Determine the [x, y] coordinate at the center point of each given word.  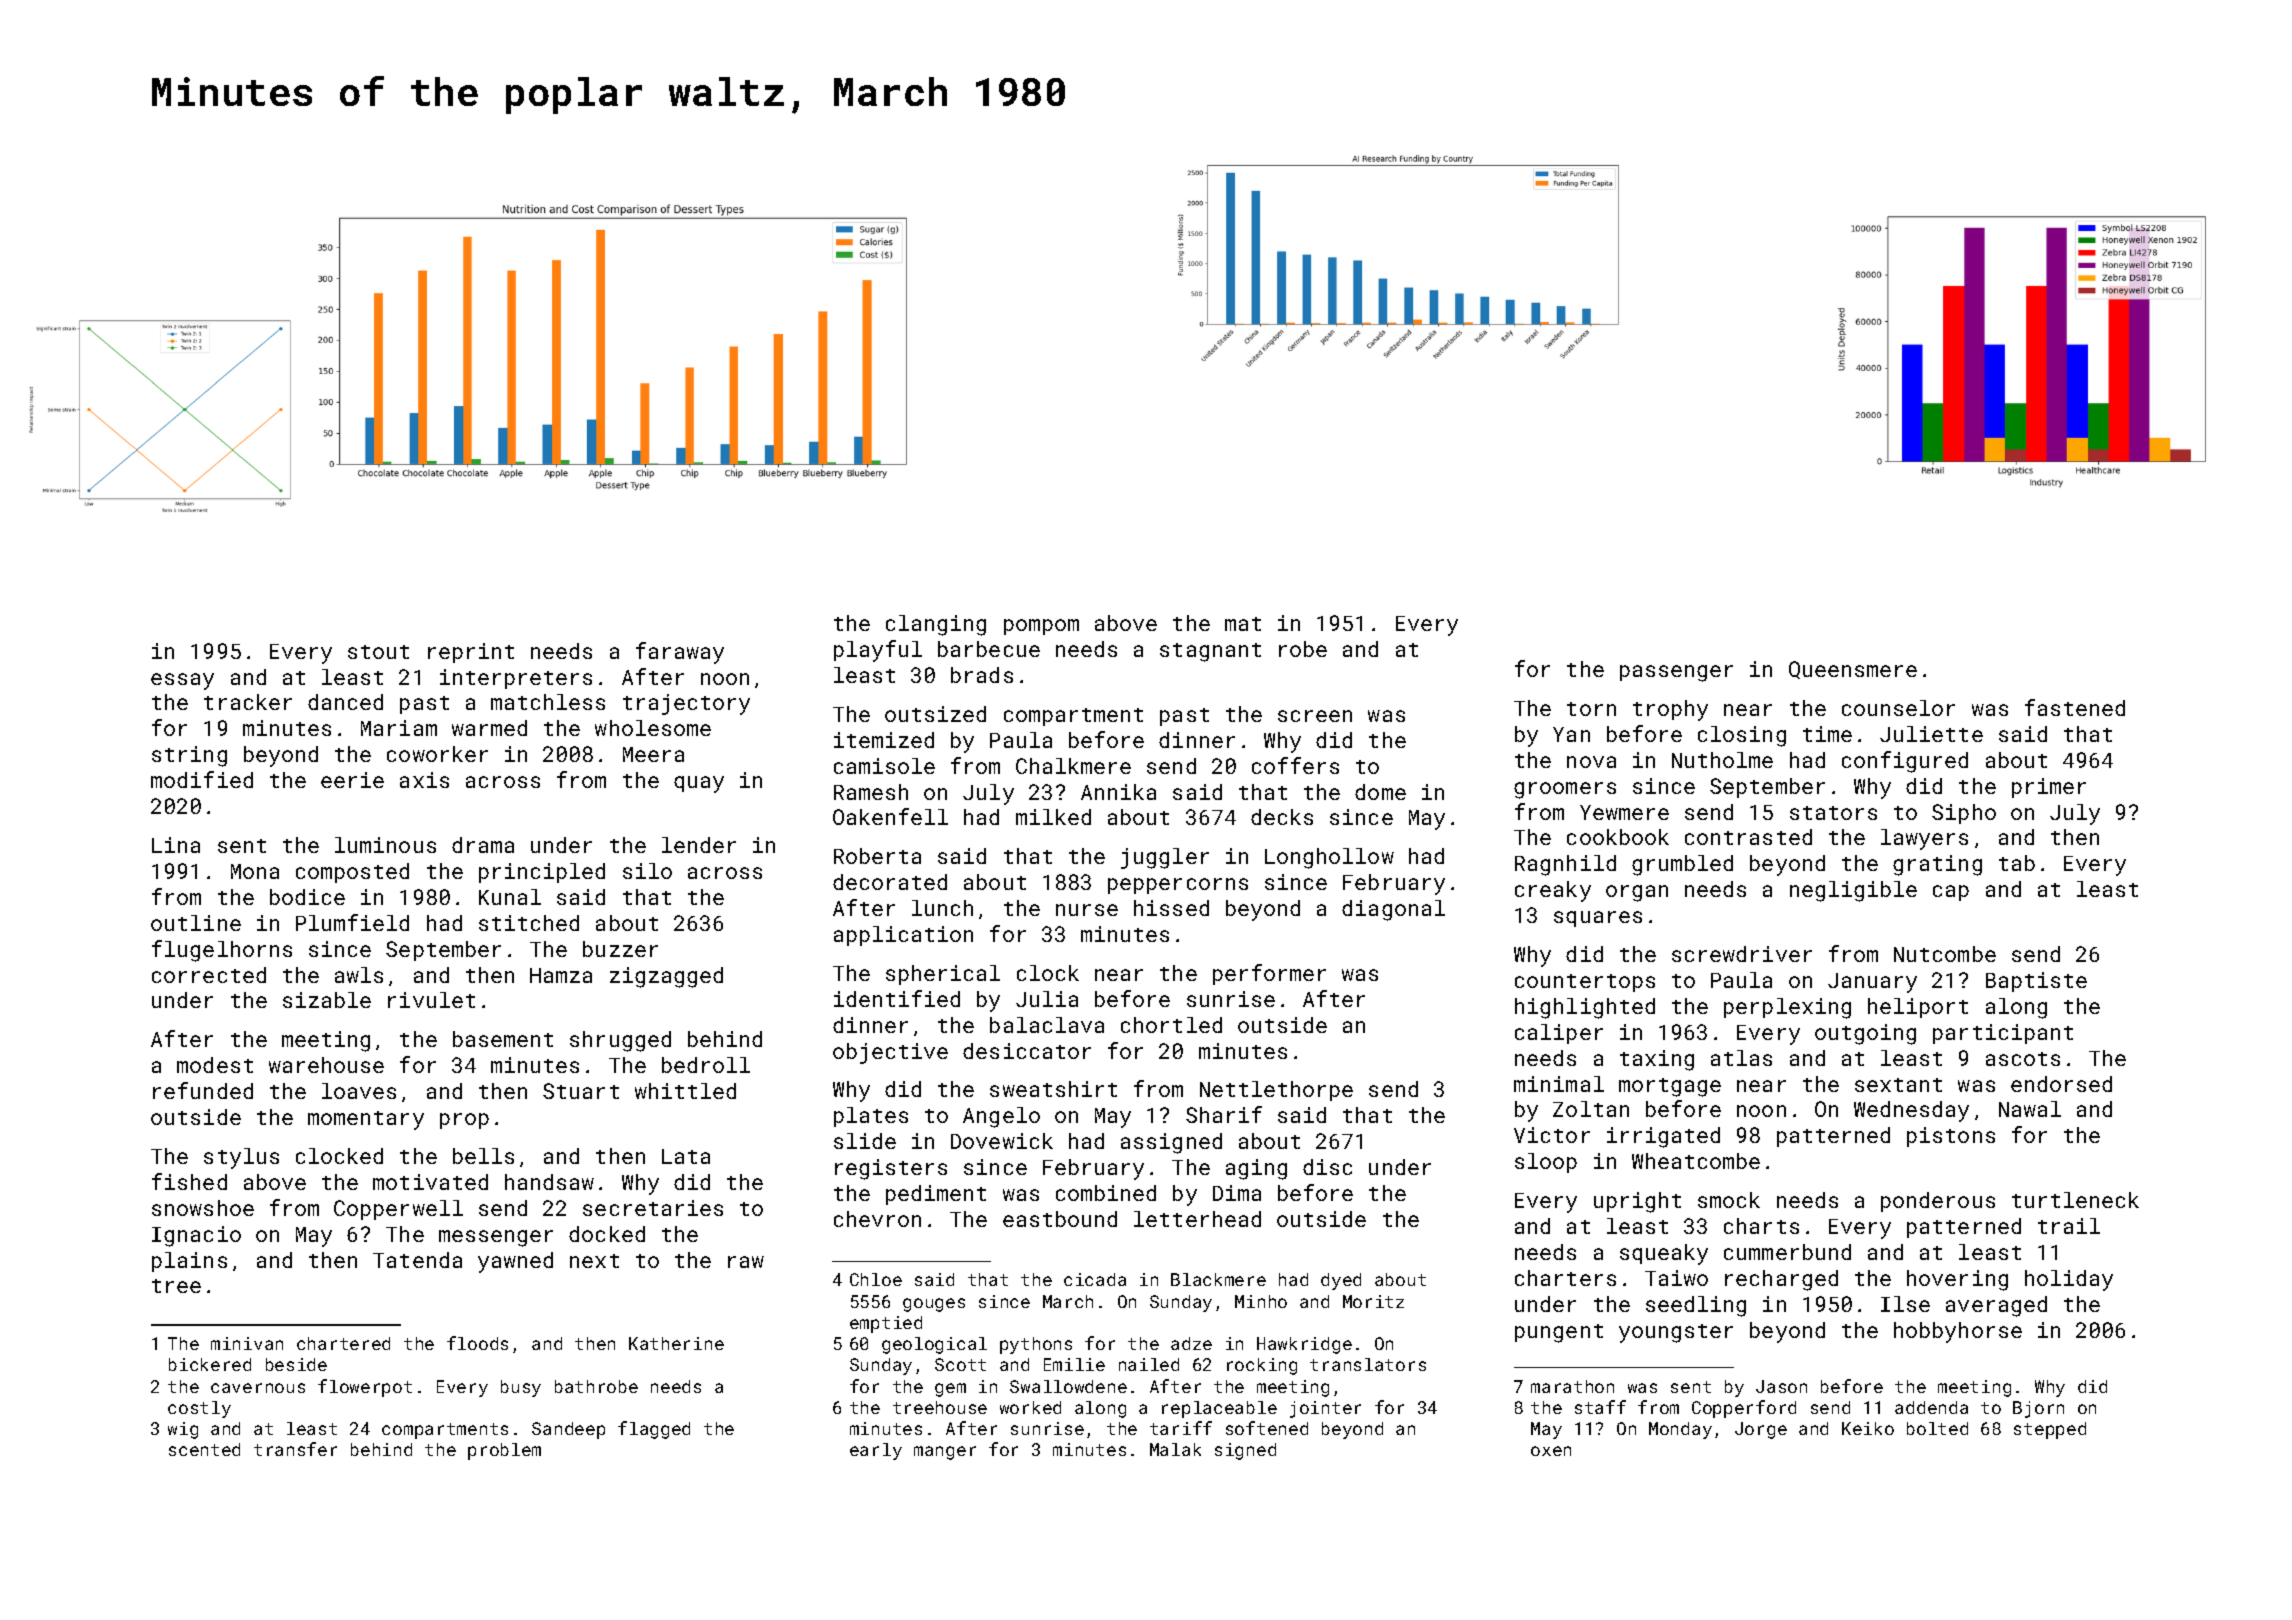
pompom [1041, 627]
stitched [529, 923]
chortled [1171, 1025]
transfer [295, 1449]
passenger [1676, 673]
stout [378, 652]
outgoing [1865, 1034]
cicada [1095, 1279]
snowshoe [203, 1208]
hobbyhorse [1958, 1332]
